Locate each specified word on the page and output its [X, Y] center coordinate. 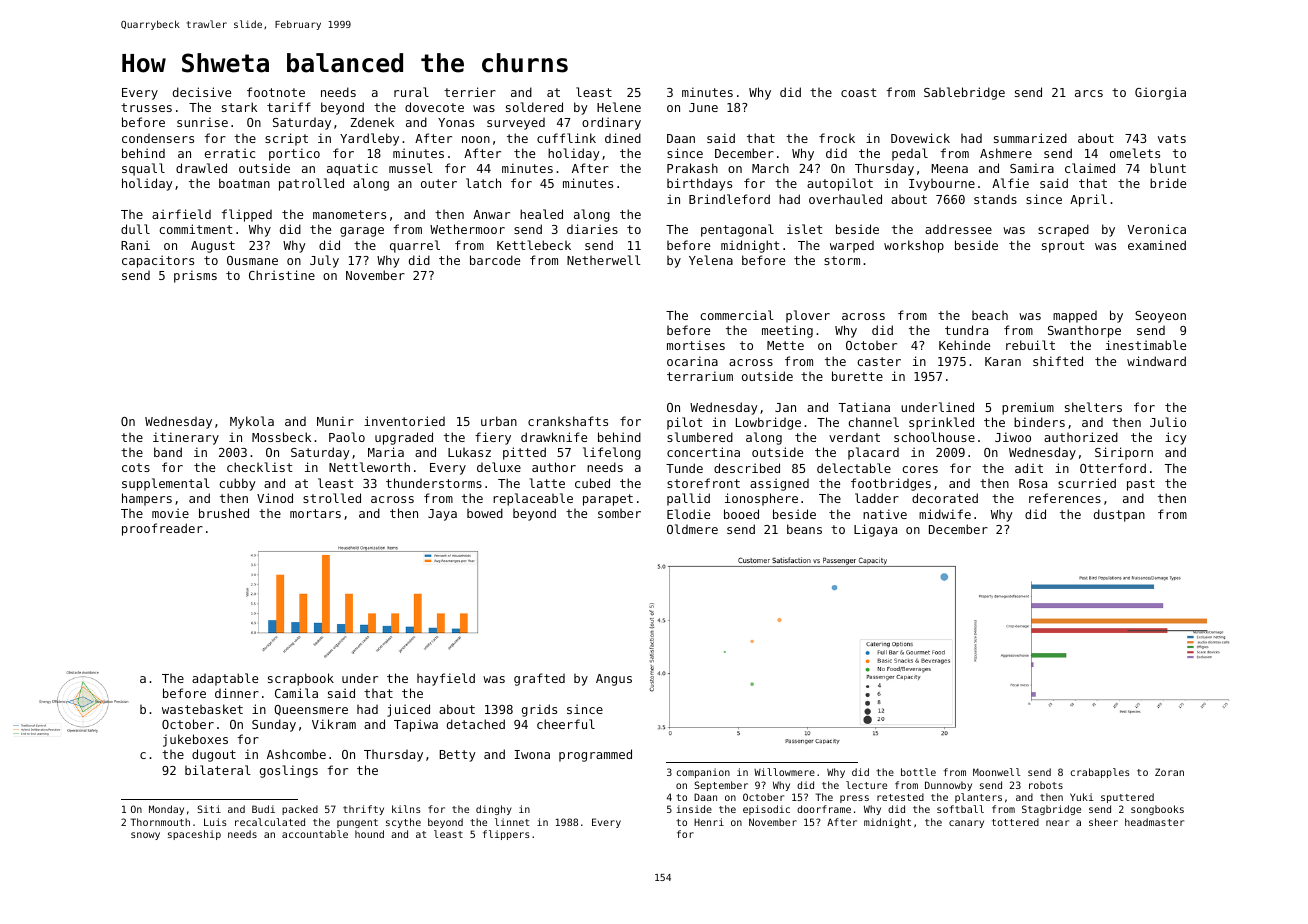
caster [879, 361]
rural [411, 92]
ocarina [692, 361]
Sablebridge [964, 93]
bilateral [218, 770]
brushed [224, 513]
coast [858, 92]
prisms [195, 276]
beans [804, 529]
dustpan [1119, 515]
